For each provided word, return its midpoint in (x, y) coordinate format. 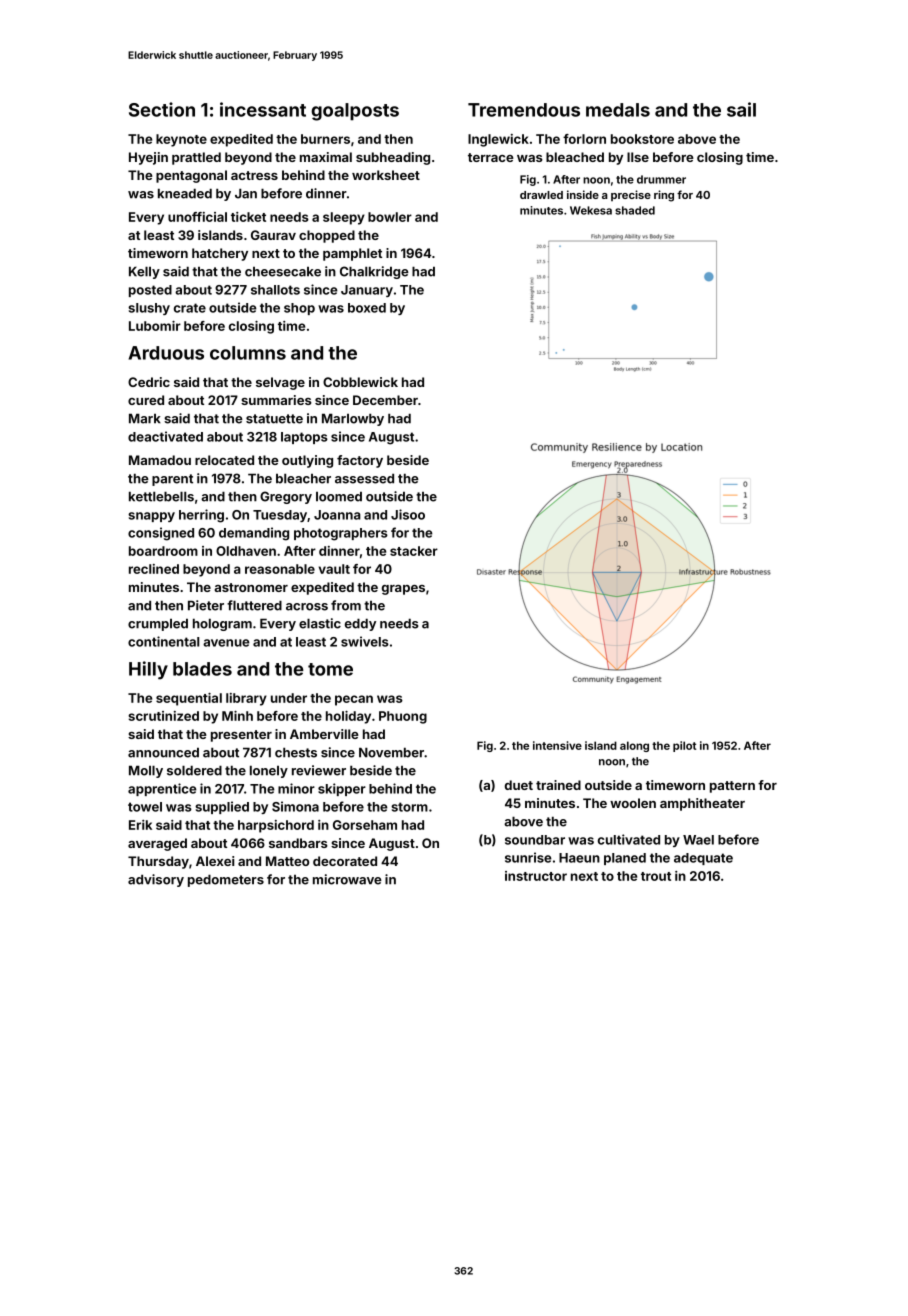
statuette (274, 419)
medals (618, 110)
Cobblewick (360, 382)
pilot (684, 746)
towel (145, 807)
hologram (222, 625)
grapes (403, 590)
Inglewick (498, 140)
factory (360, 461)
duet (519, 785)
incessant (263, 109)
